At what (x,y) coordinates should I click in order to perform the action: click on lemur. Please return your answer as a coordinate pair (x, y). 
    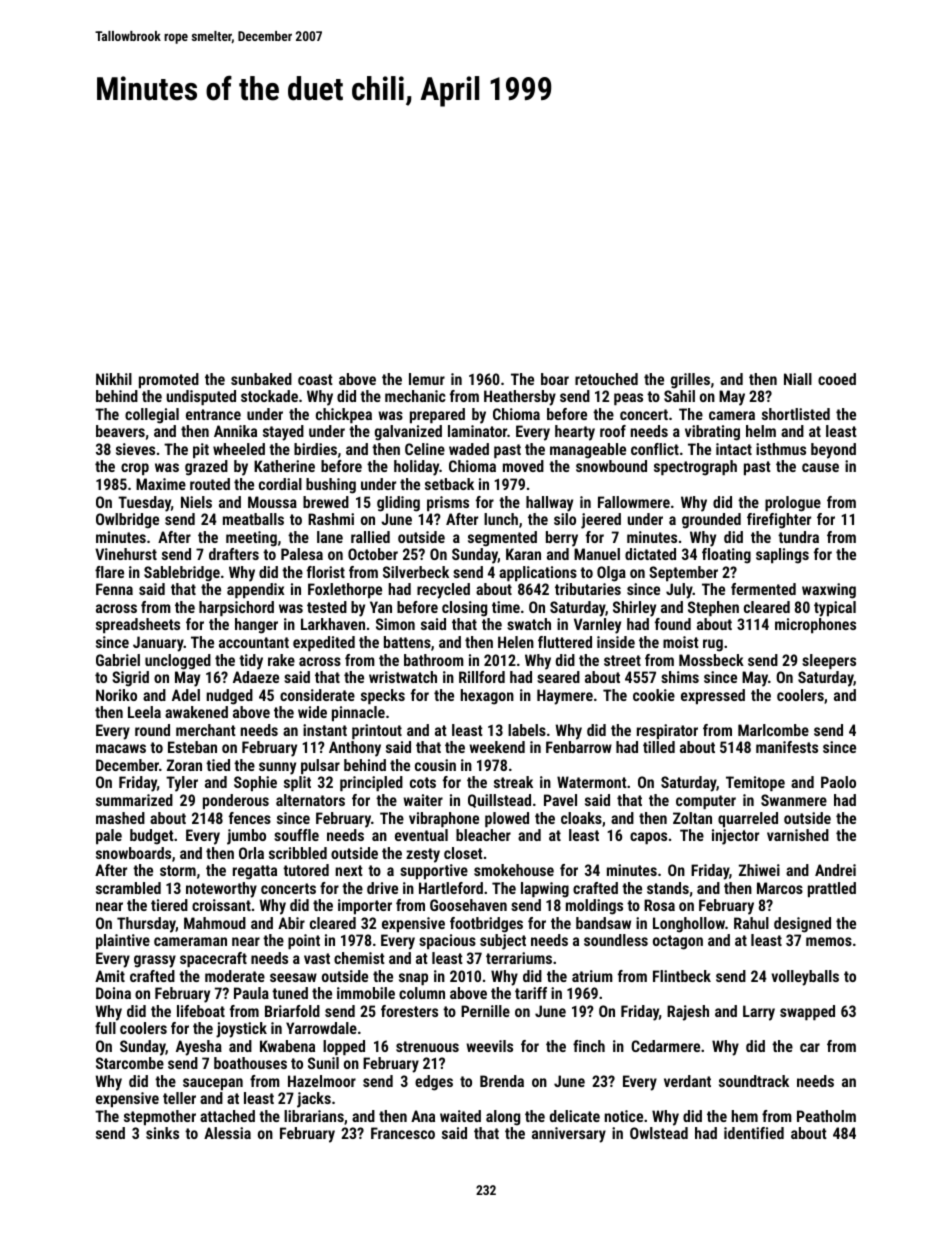
    Looking at the image, I should click on (427, 379).
